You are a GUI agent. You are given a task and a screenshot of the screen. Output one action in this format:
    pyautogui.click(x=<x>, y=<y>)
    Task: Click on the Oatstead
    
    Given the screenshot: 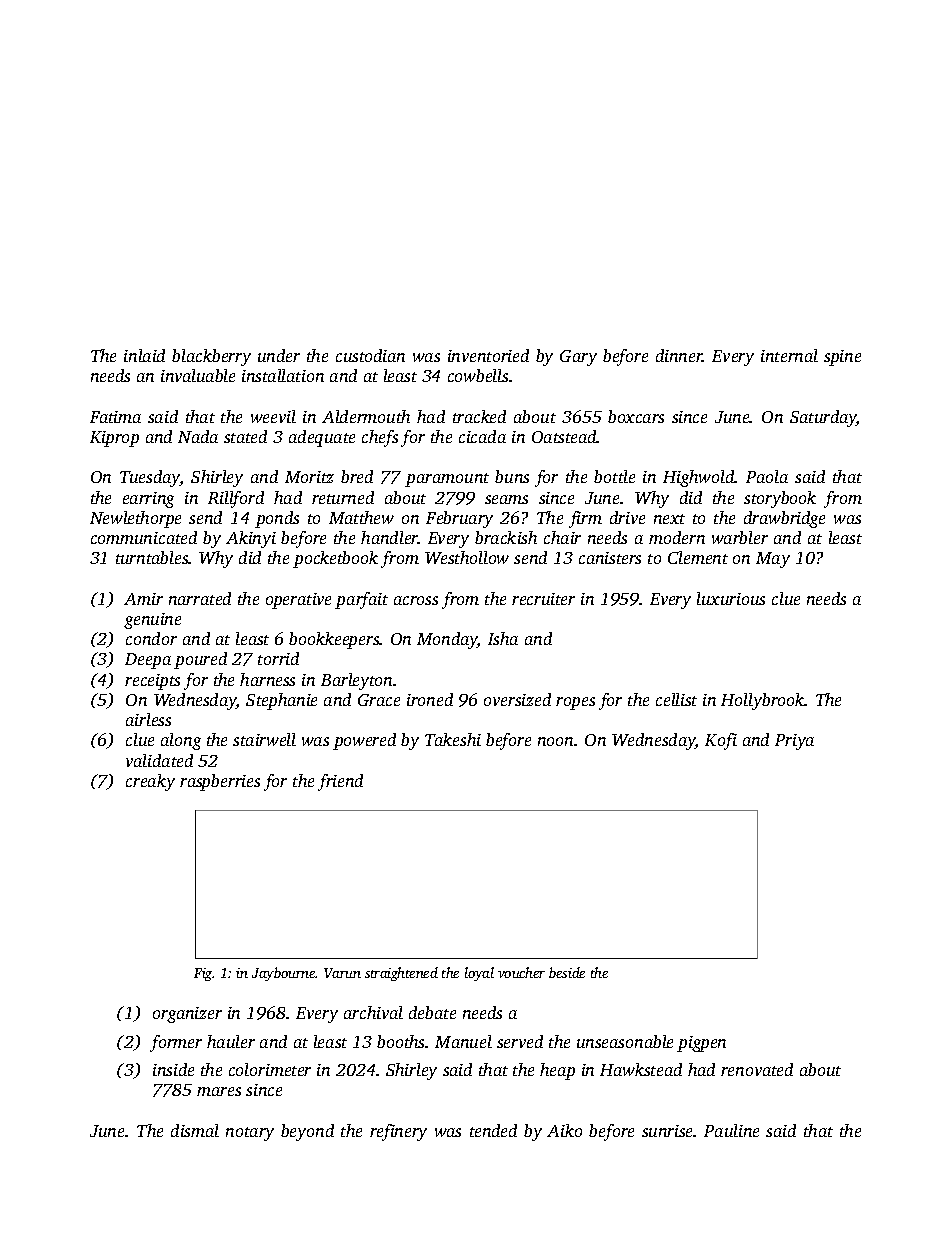 What is the action you would take?
    pyautogui.click(x=564, y=436)
